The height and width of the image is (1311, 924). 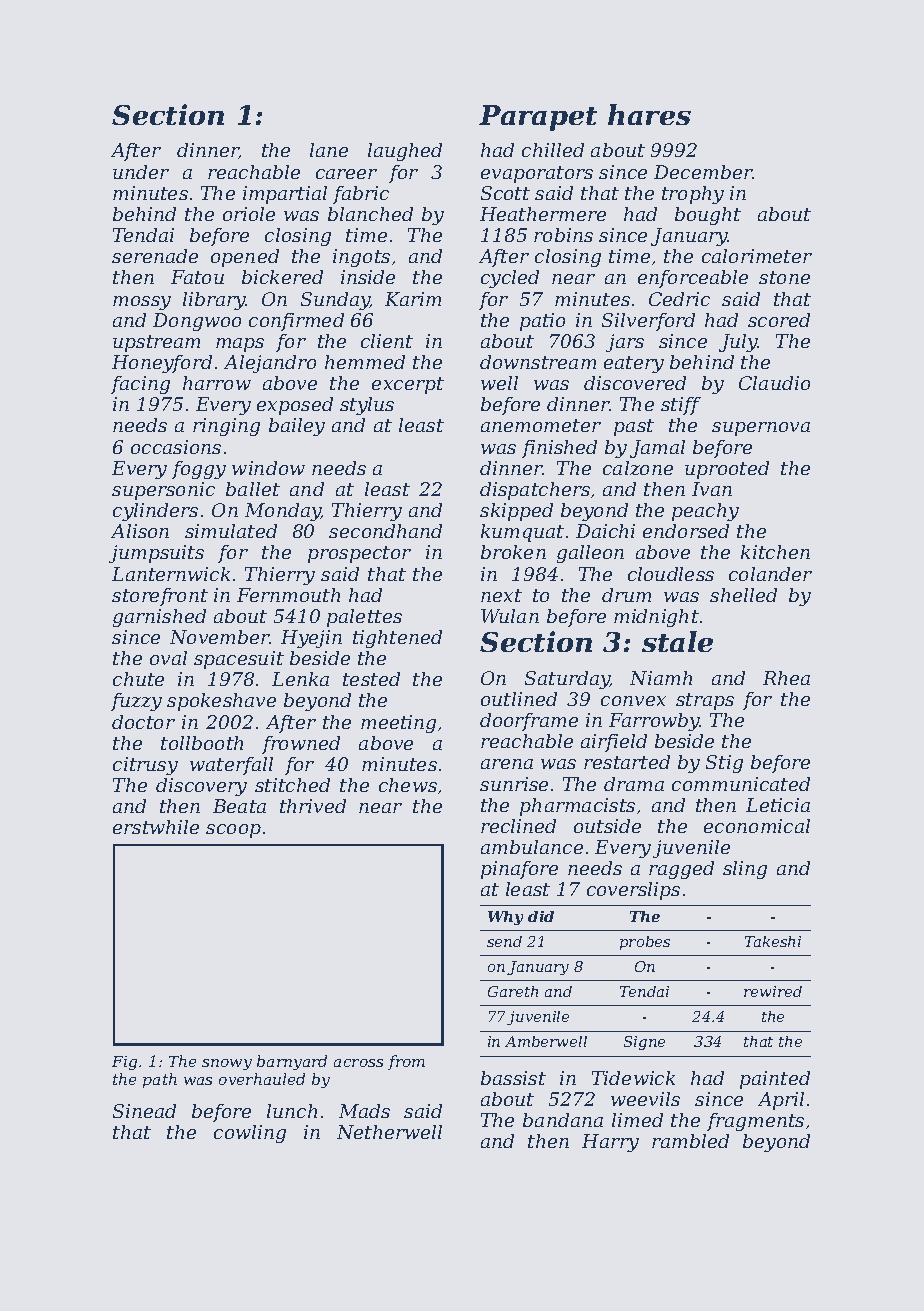 What do you see at coordinates (220, 637) in the image?
I see `November` at bounding box center [220, 637].
